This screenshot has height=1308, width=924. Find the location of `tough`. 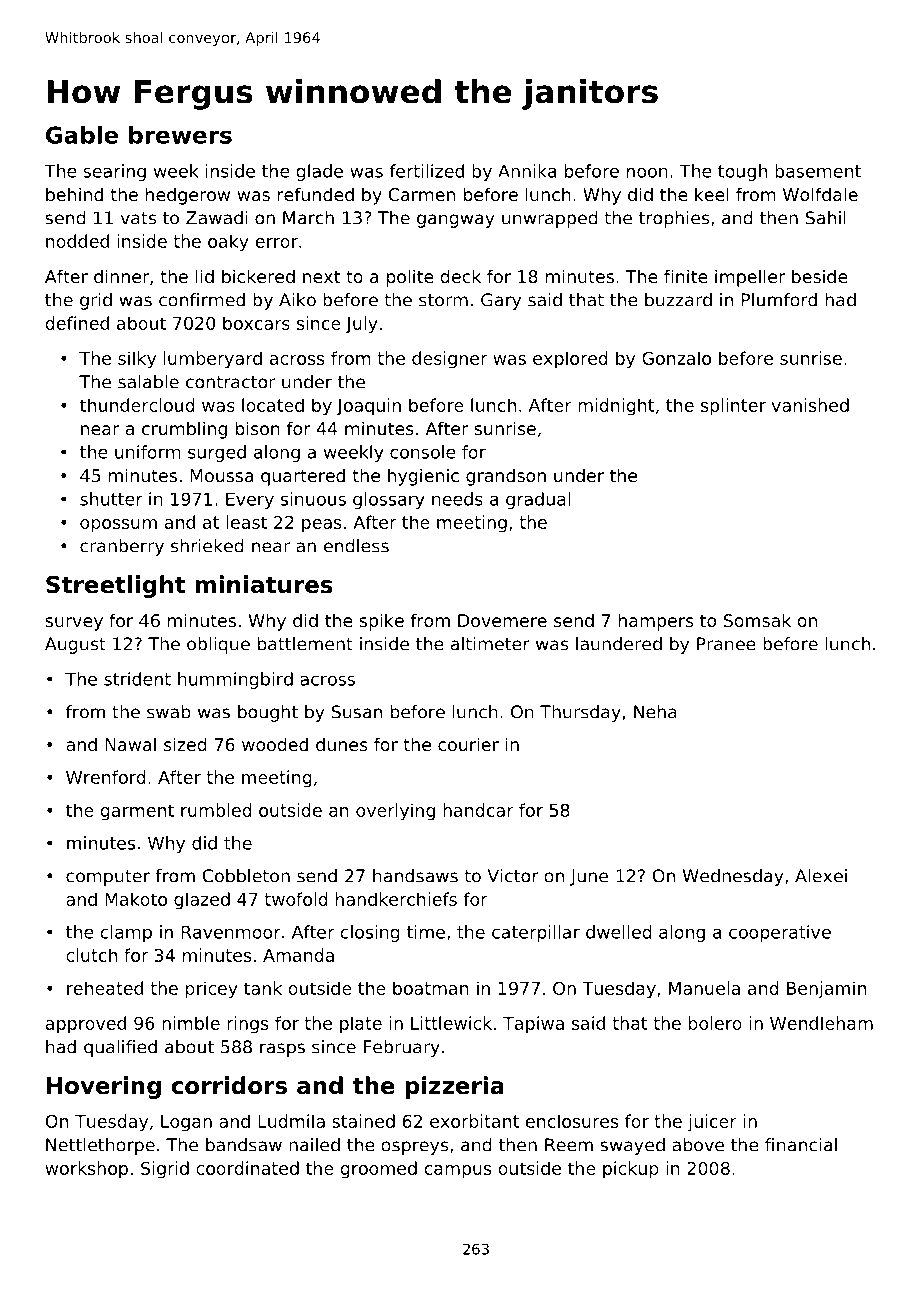

tough is located at coordinates (742, 172).
